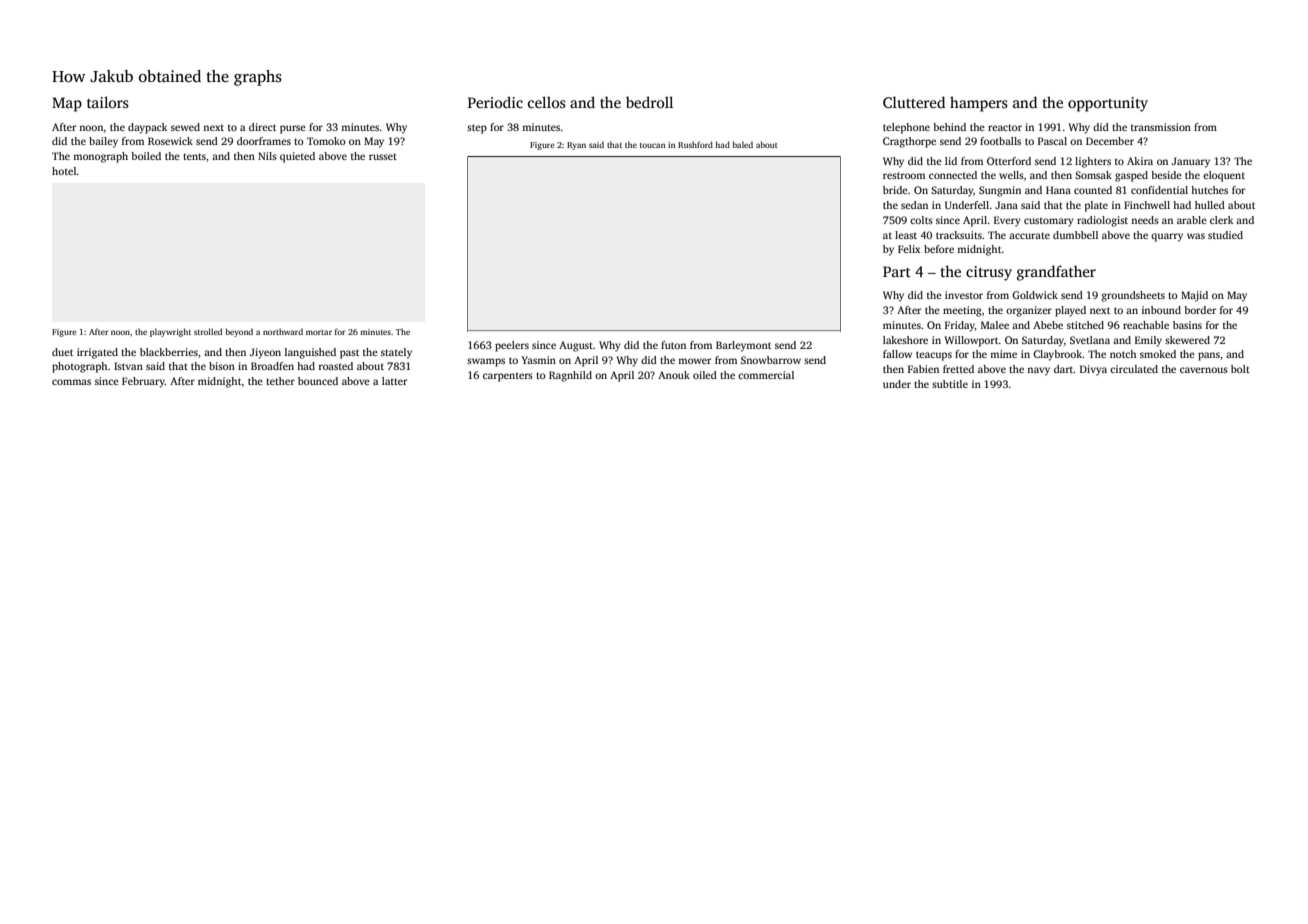  What do you see at coordinates (950, 384) in the screenshot?
I see `subtitle` at bounding box center [950, 384].
